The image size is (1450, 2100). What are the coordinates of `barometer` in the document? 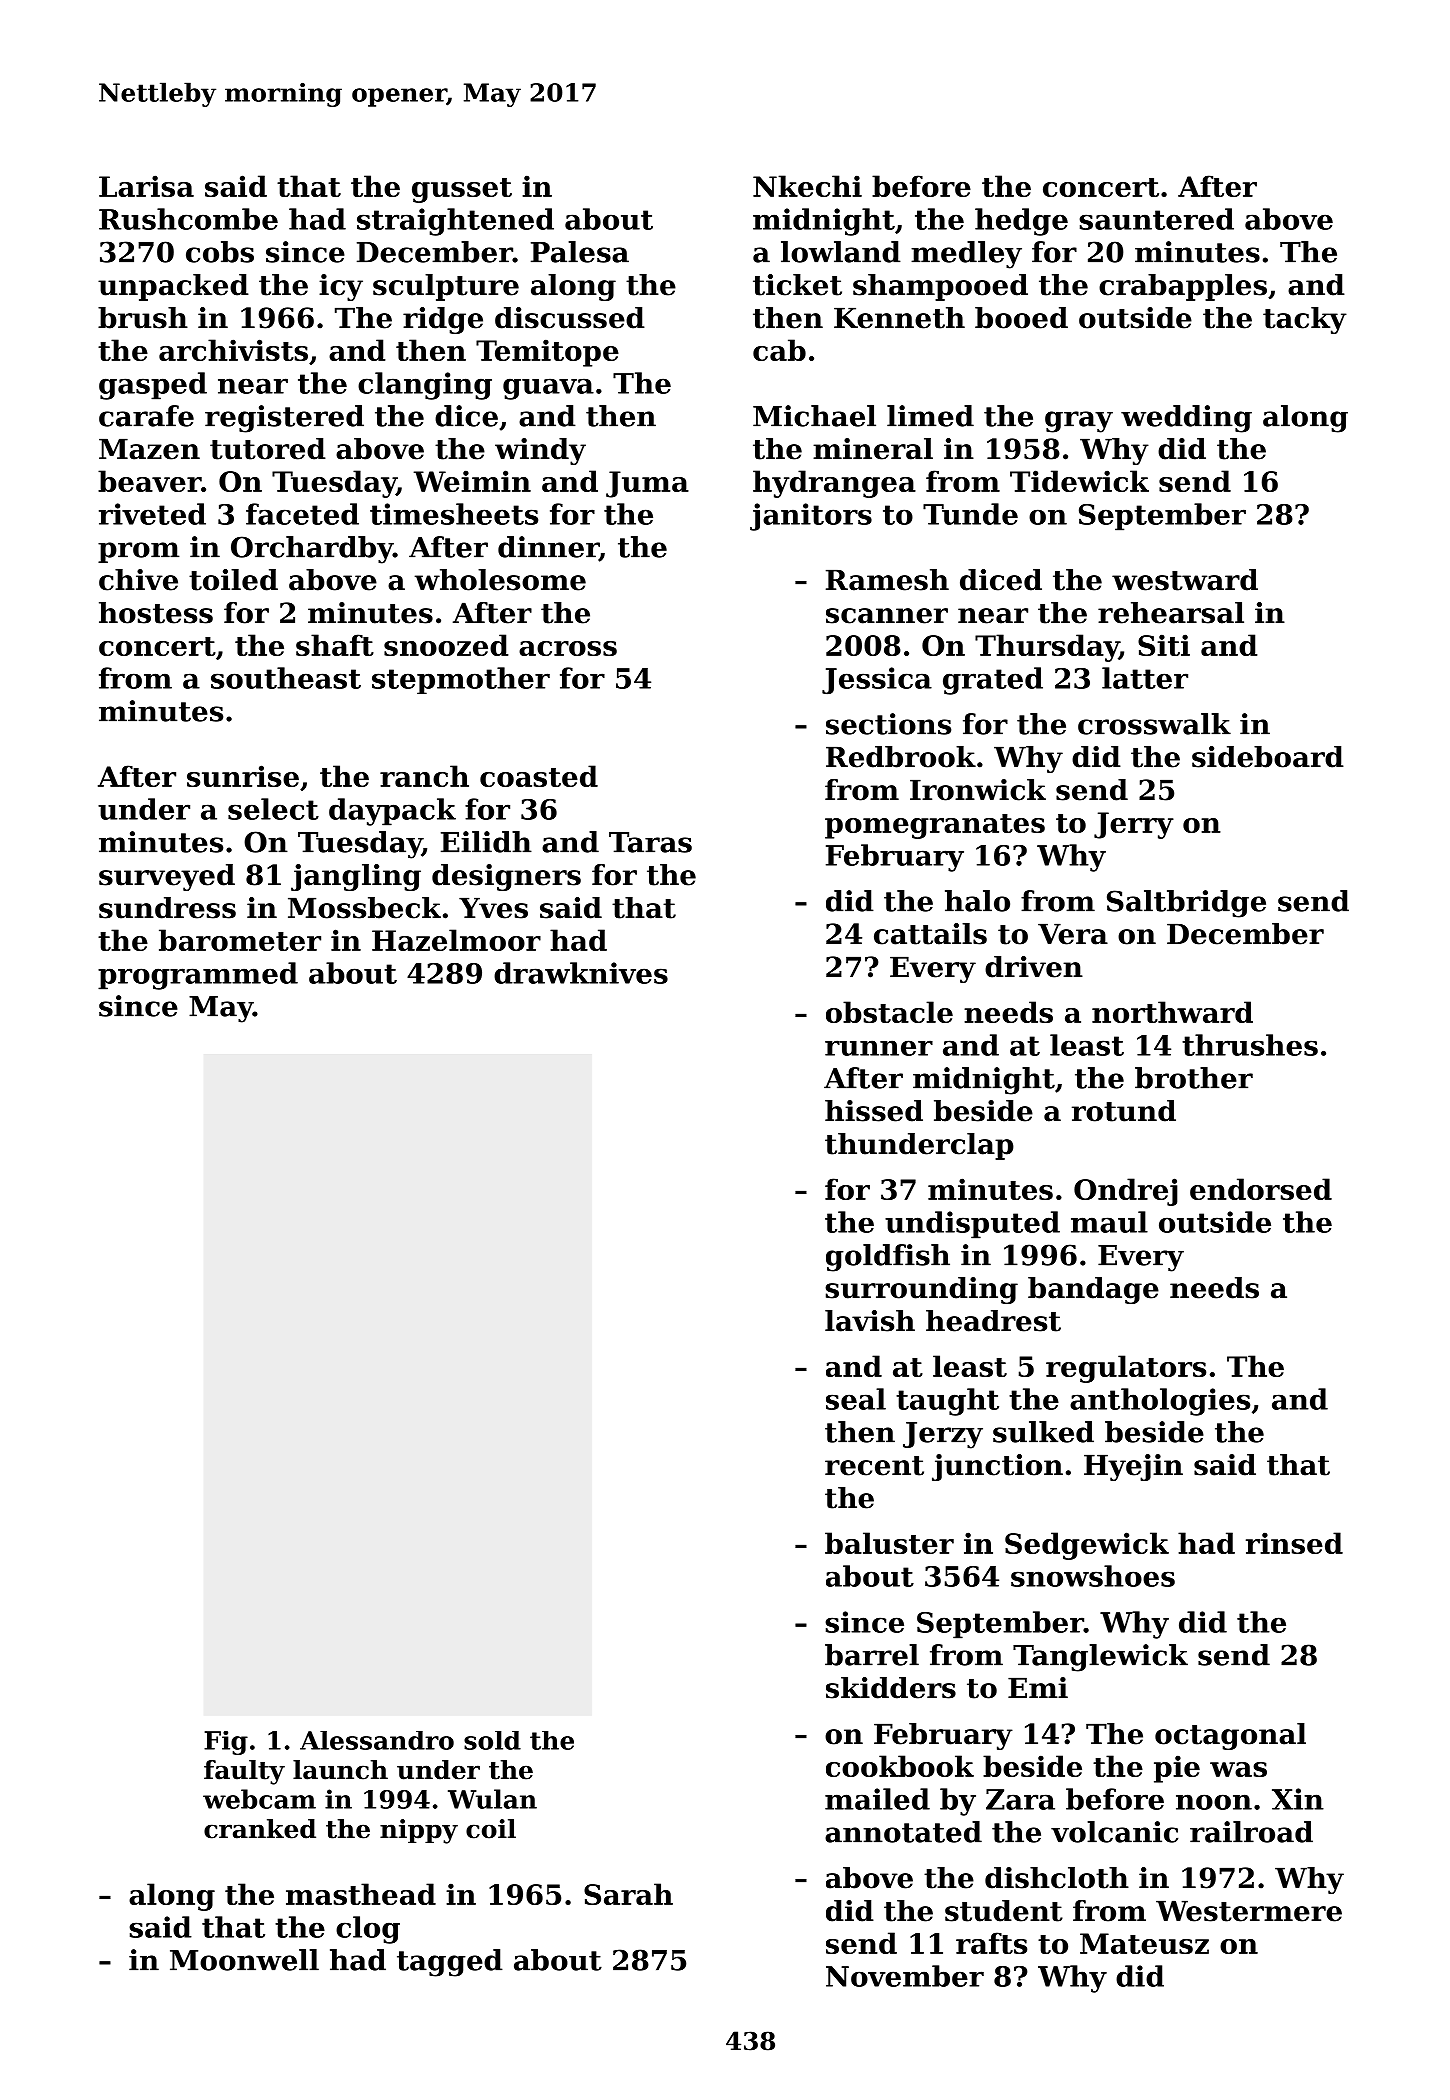 It's located at (240, 940).
